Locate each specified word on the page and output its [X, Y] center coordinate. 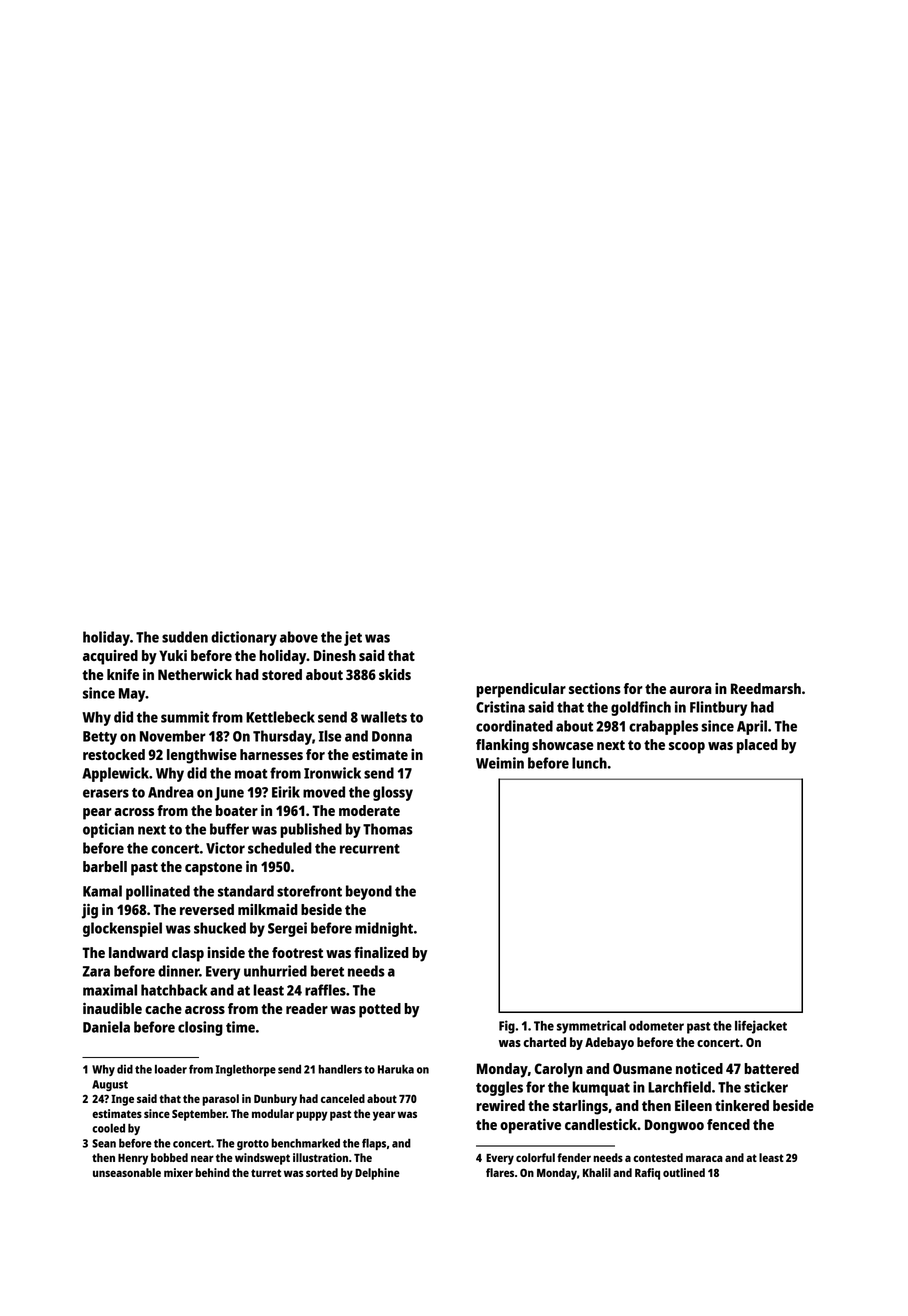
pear [97, 814]
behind [212, 1172]
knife [123, 674]
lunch [589, 763]
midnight [384, 929]
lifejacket [761, 1027]
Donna [392, 736]
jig [90, 911]
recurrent [370, 849]
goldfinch [641, 708]
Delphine [377, 1174]
